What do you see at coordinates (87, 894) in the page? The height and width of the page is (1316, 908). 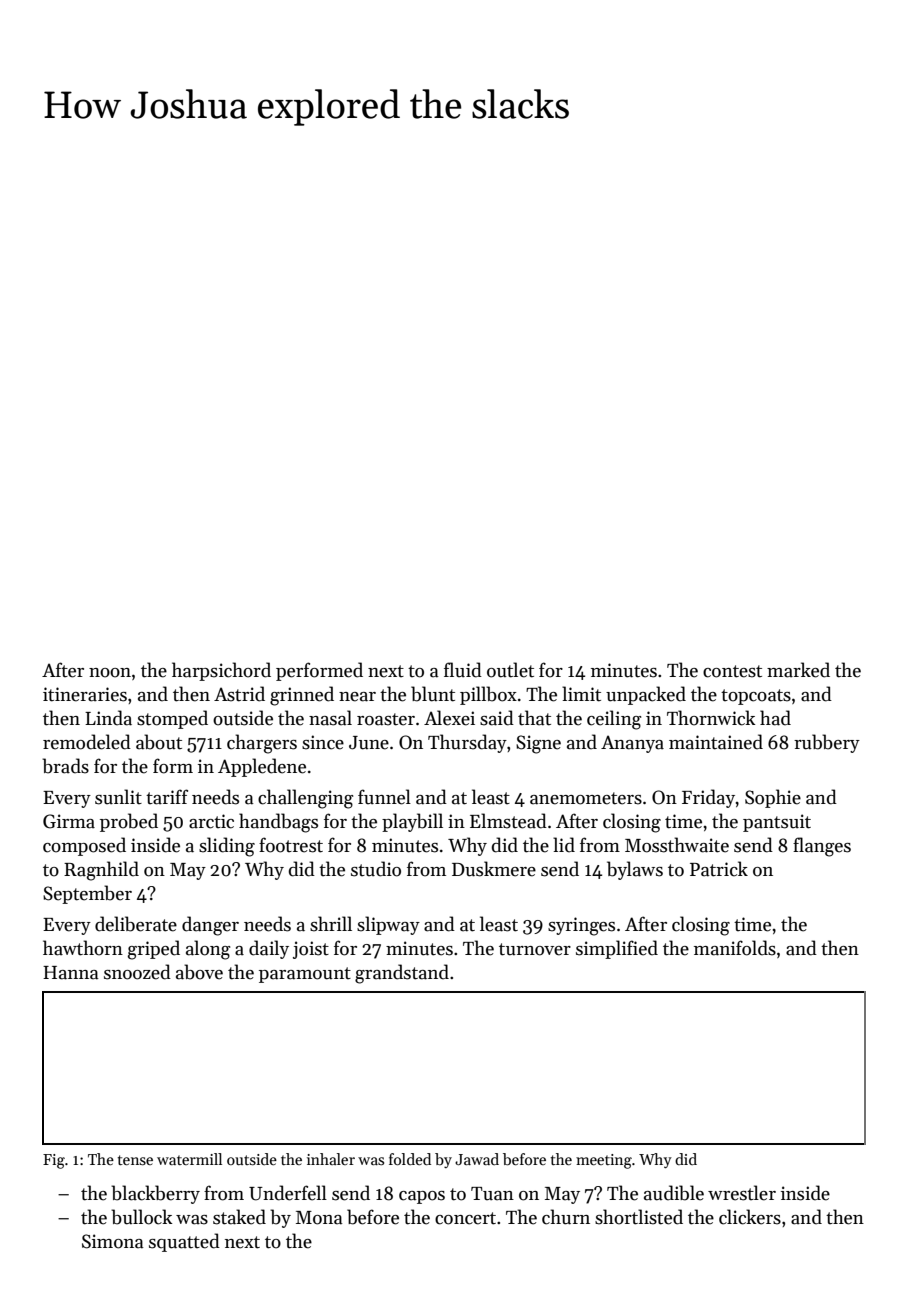 I see `September` at bounding box center [87, 894].
